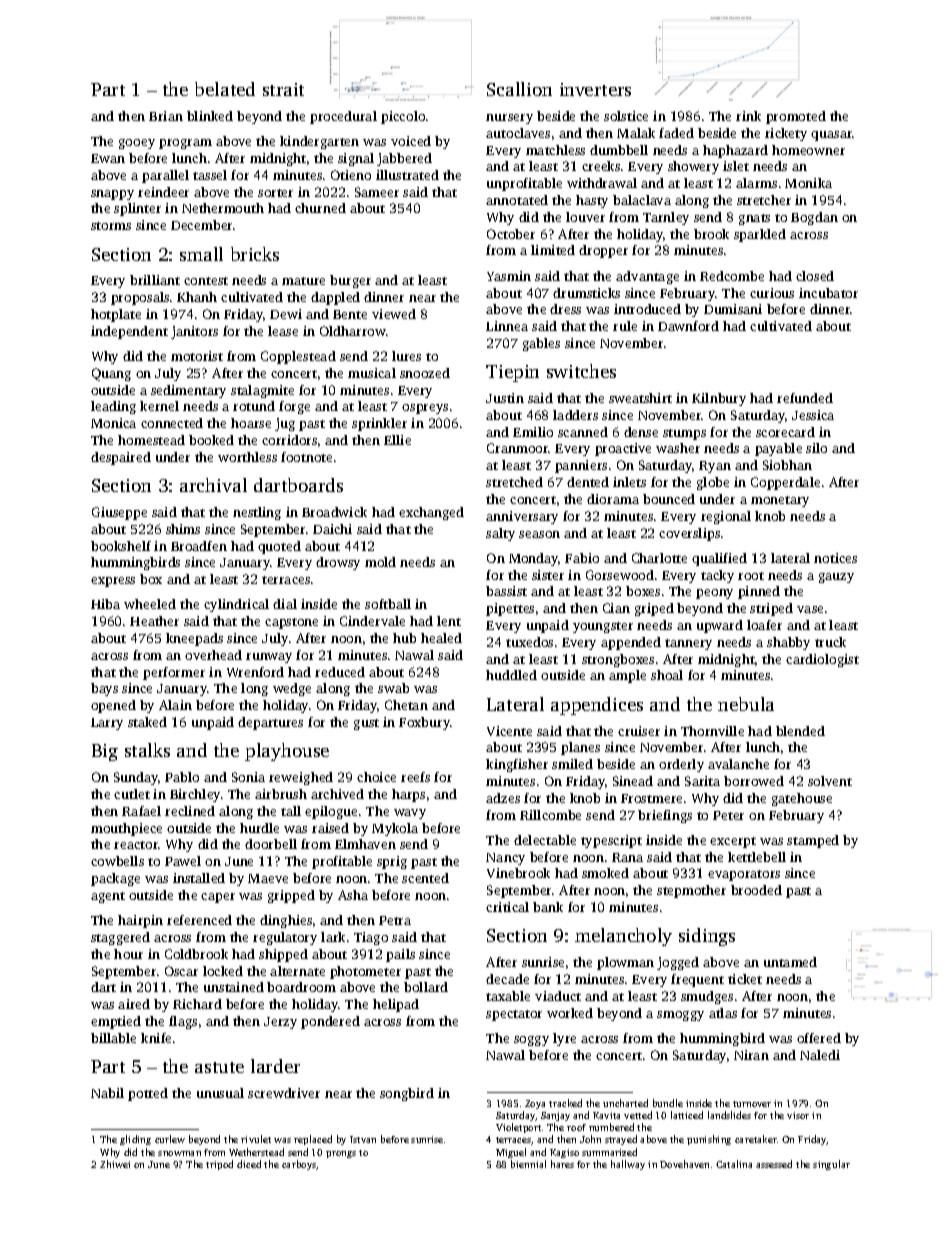  I want to click on playhouse, so click(287, 752).
